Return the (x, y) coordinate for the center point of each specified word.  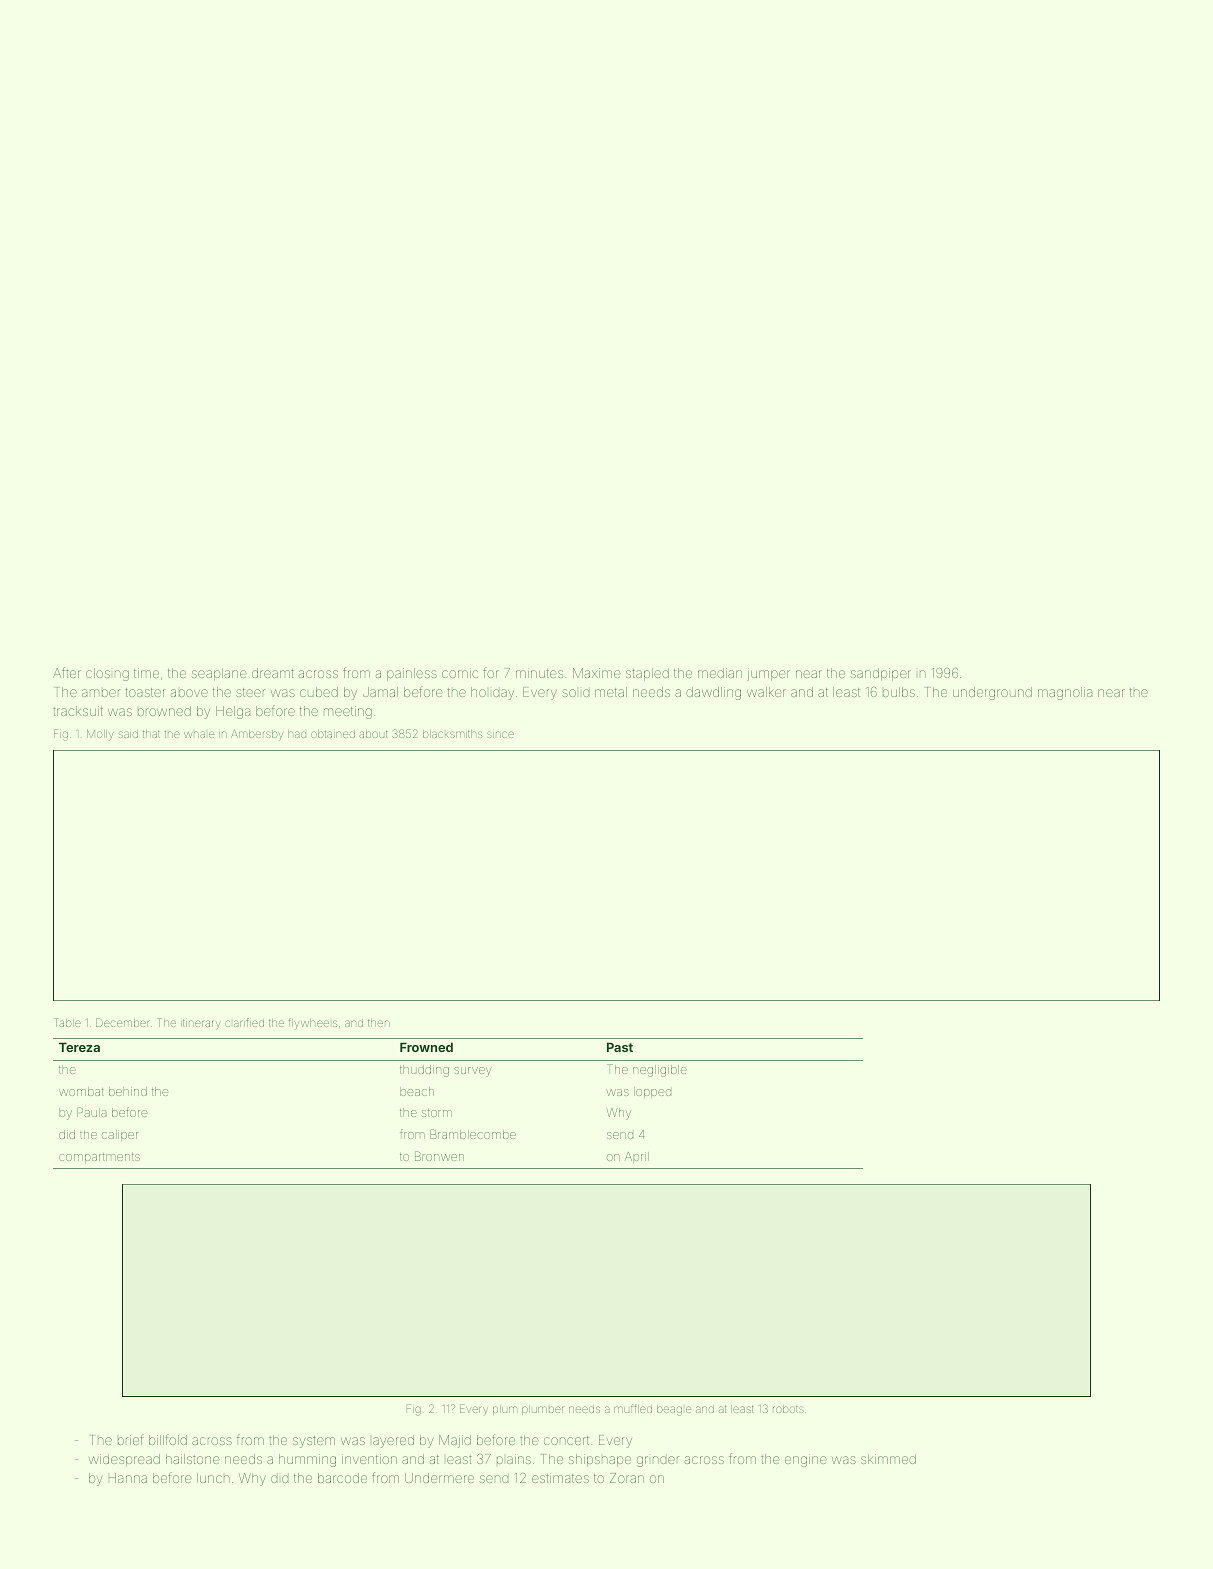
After (67, 672)
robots (788, 1409)
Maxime (597, 673)
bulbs (899, 692)
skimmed (888, 1459)
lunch (213, 1478)
